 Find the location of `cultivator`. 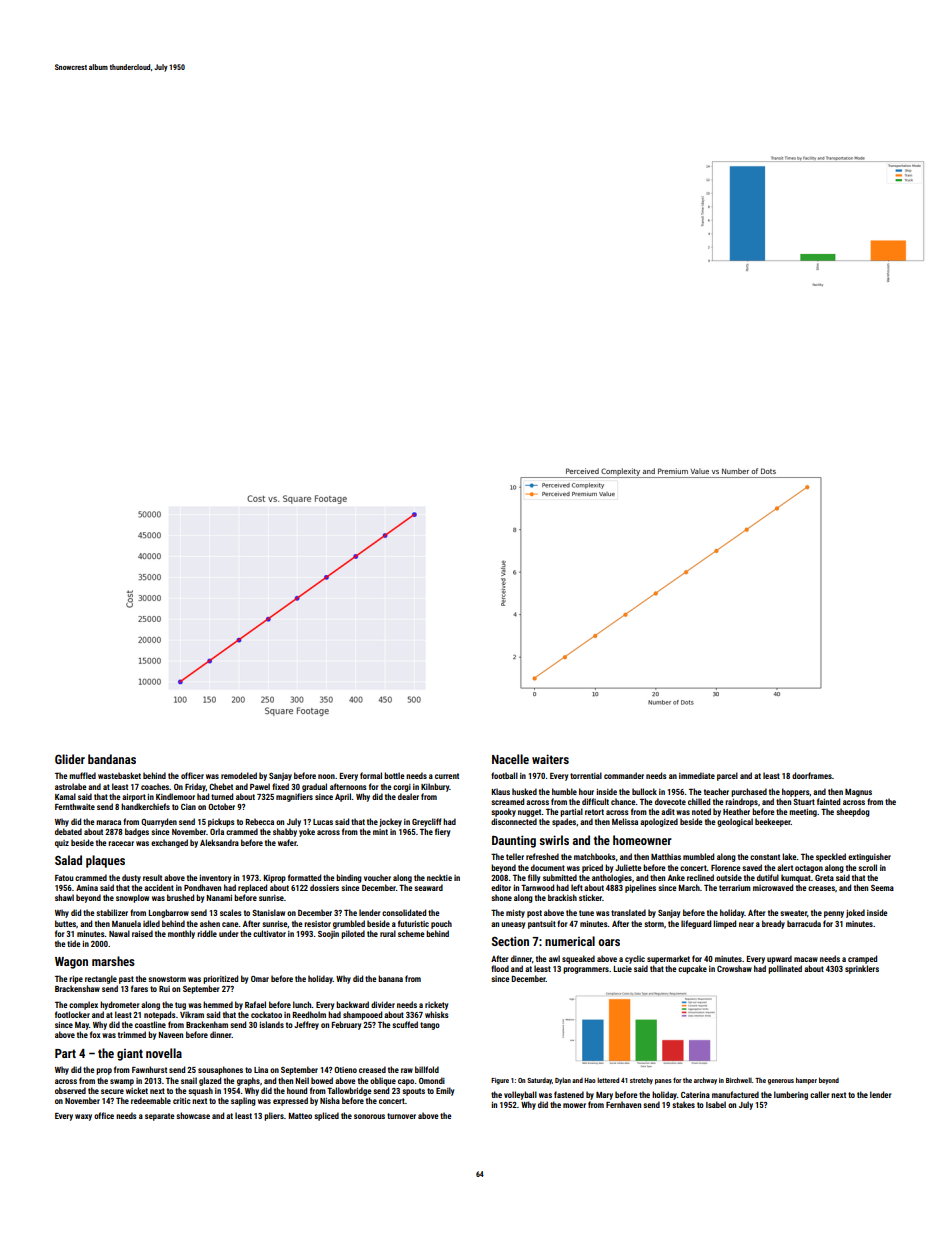

cultivator is located at coordinates (269, 933).
